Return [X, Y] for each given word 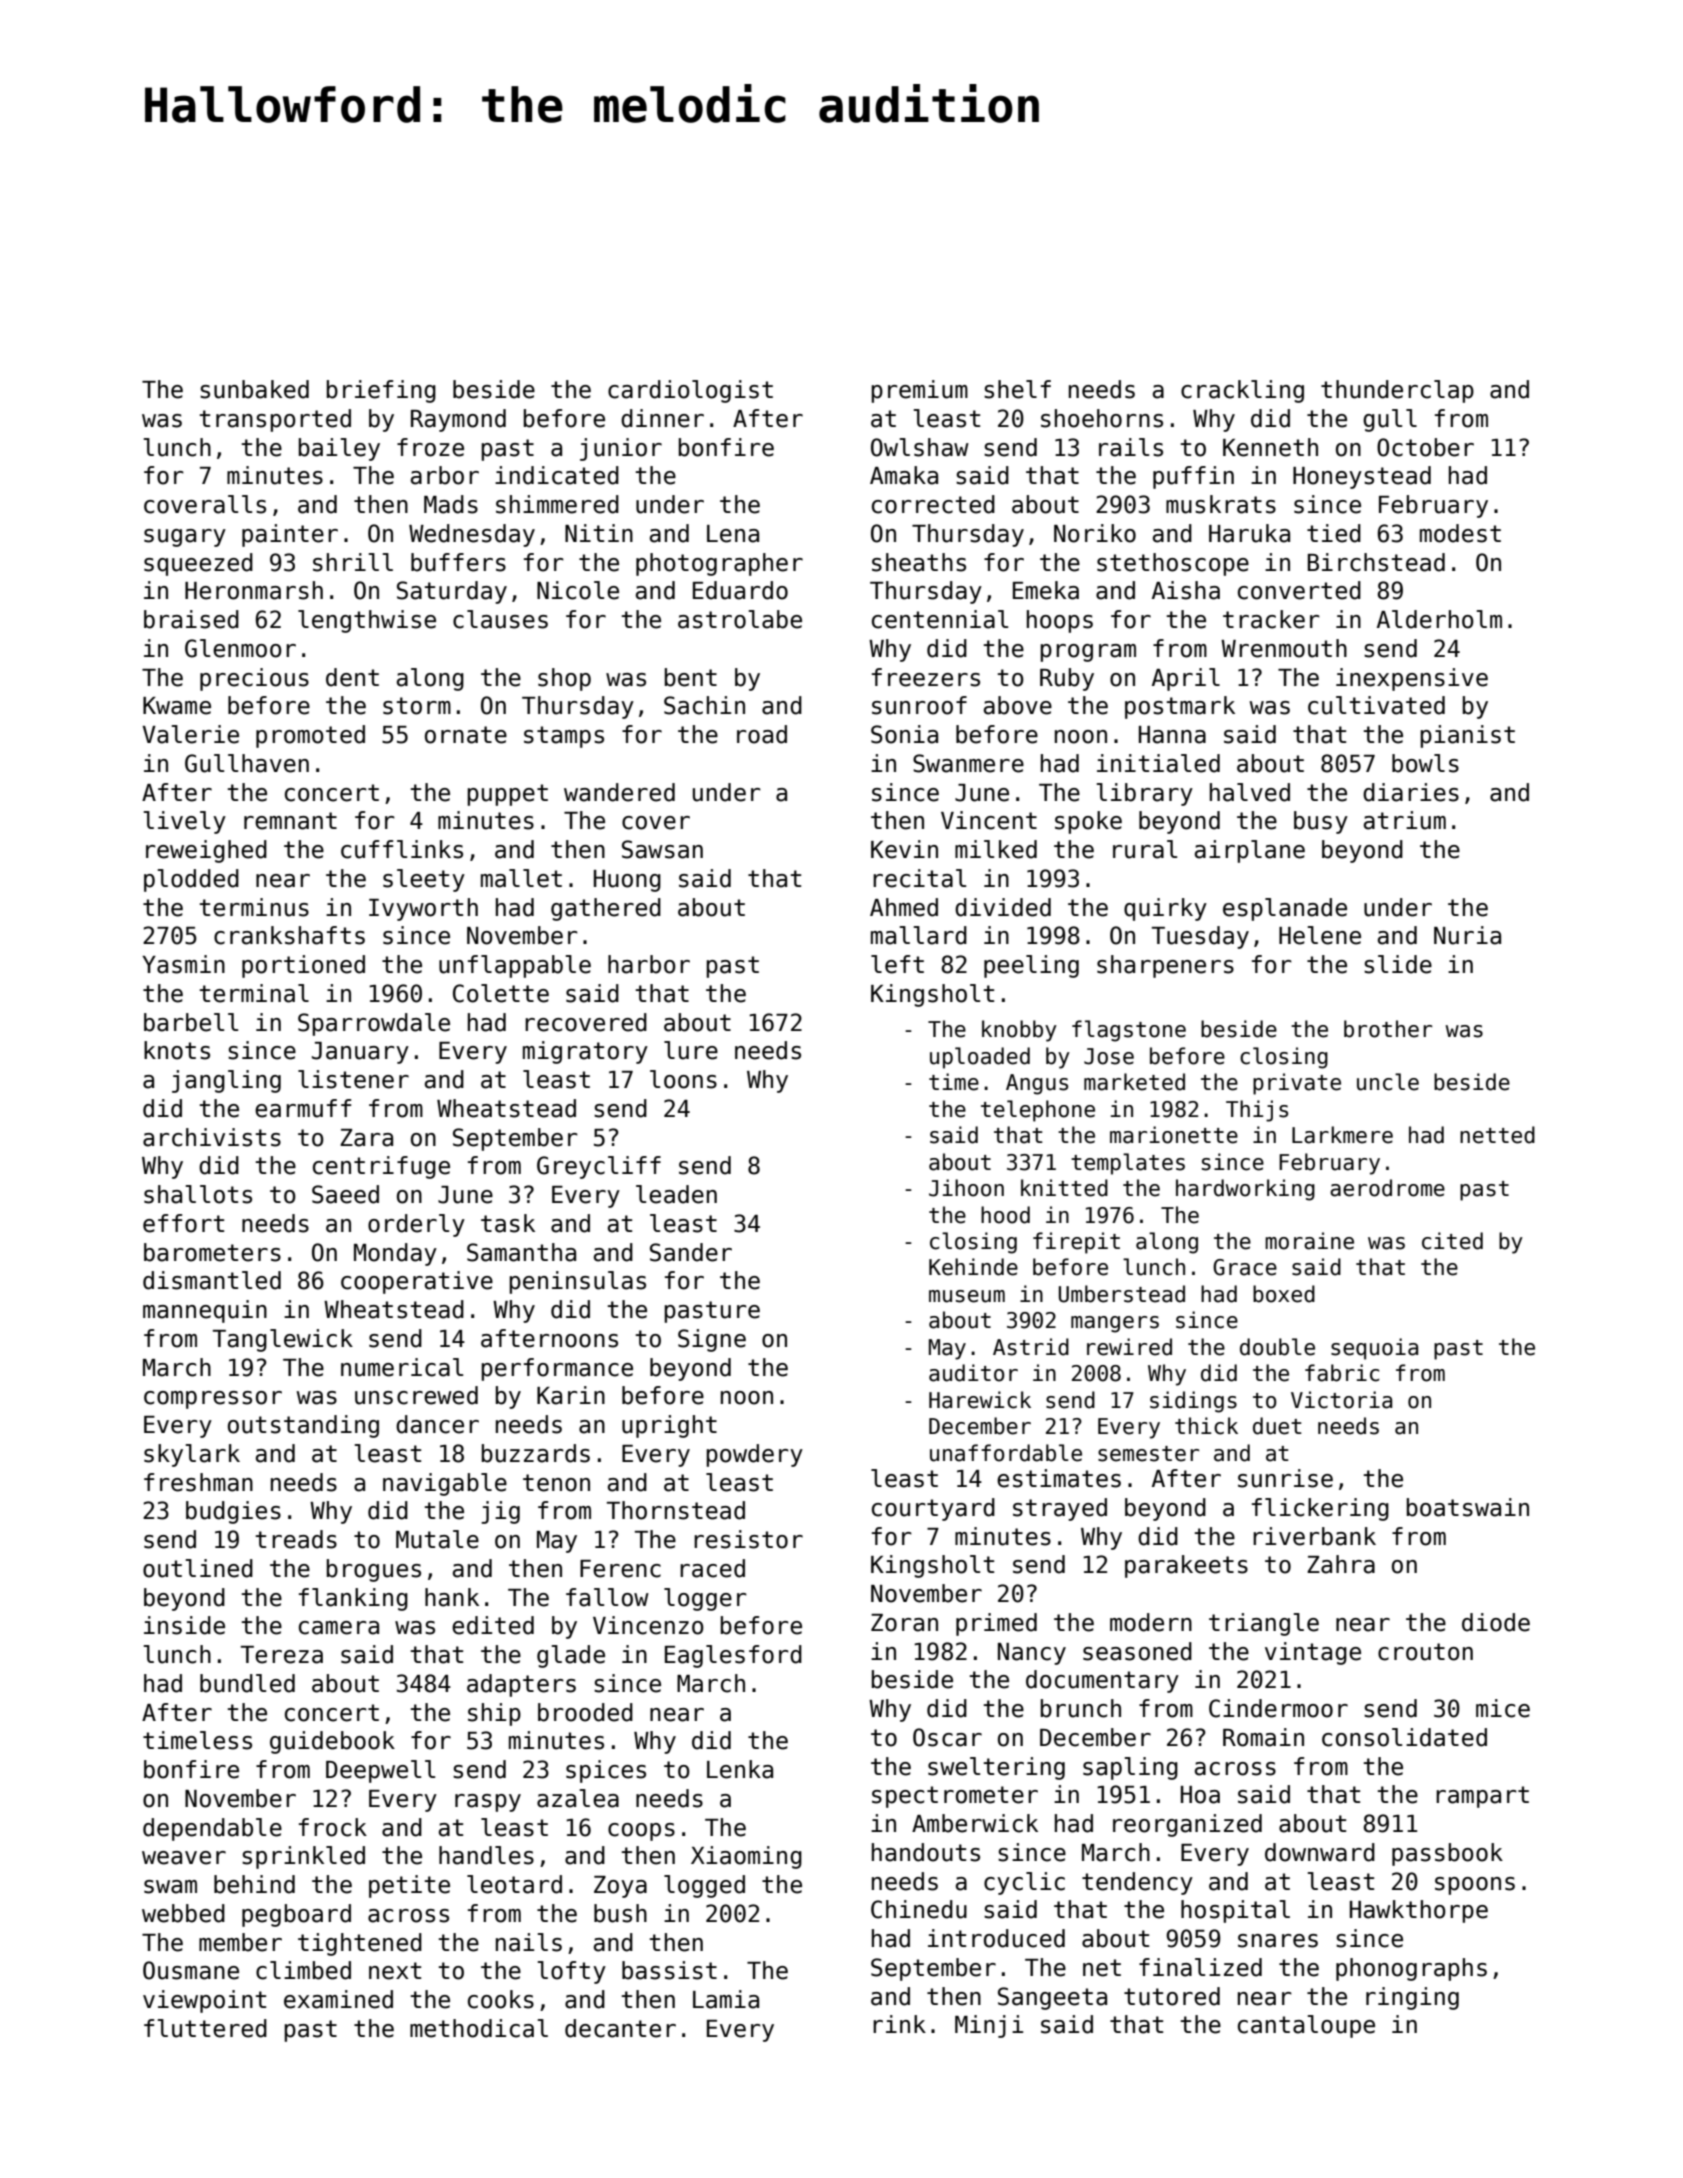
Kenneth [1270, 447]
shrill [353, 562]
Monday [395, 1254]
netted [1497, 1135]
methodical [479, 2028]
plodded [191, 880]
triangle [1264, 1624]
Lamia [726, 1999]
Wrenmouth [1284, 648]
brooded [585, 1712]
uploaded [980, 1058]
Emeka [1046, 590]
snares [1278, 1941]
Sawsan [662, 849]
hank [452, 1597]
